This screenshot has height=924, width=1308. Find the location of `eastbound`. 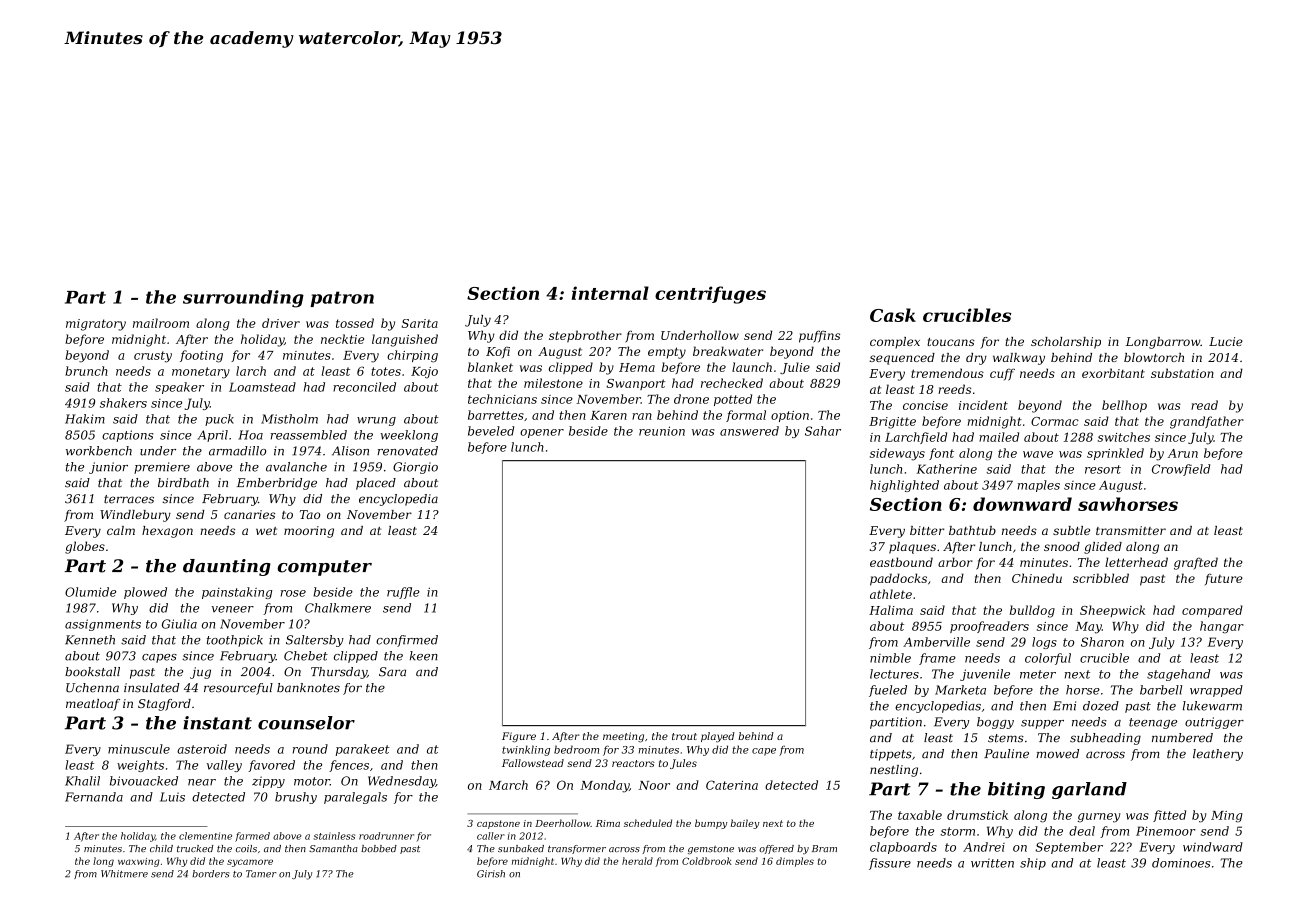

eastbound is located at coordinates (901, 562).
